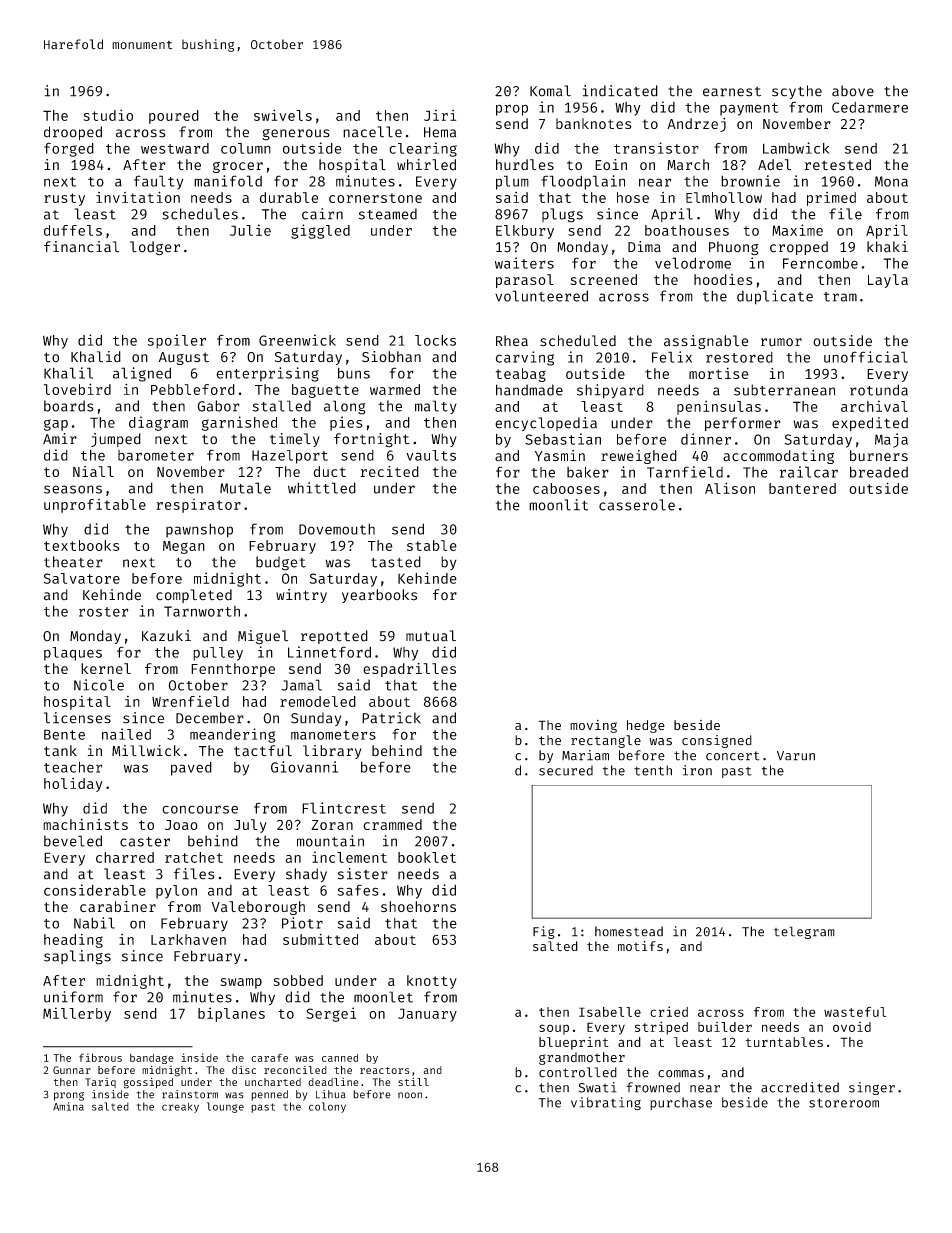 The image size is (952, 1233). Describe the element at coordinates (879, 472) in the screenshot. I see `breaded` at that location.
